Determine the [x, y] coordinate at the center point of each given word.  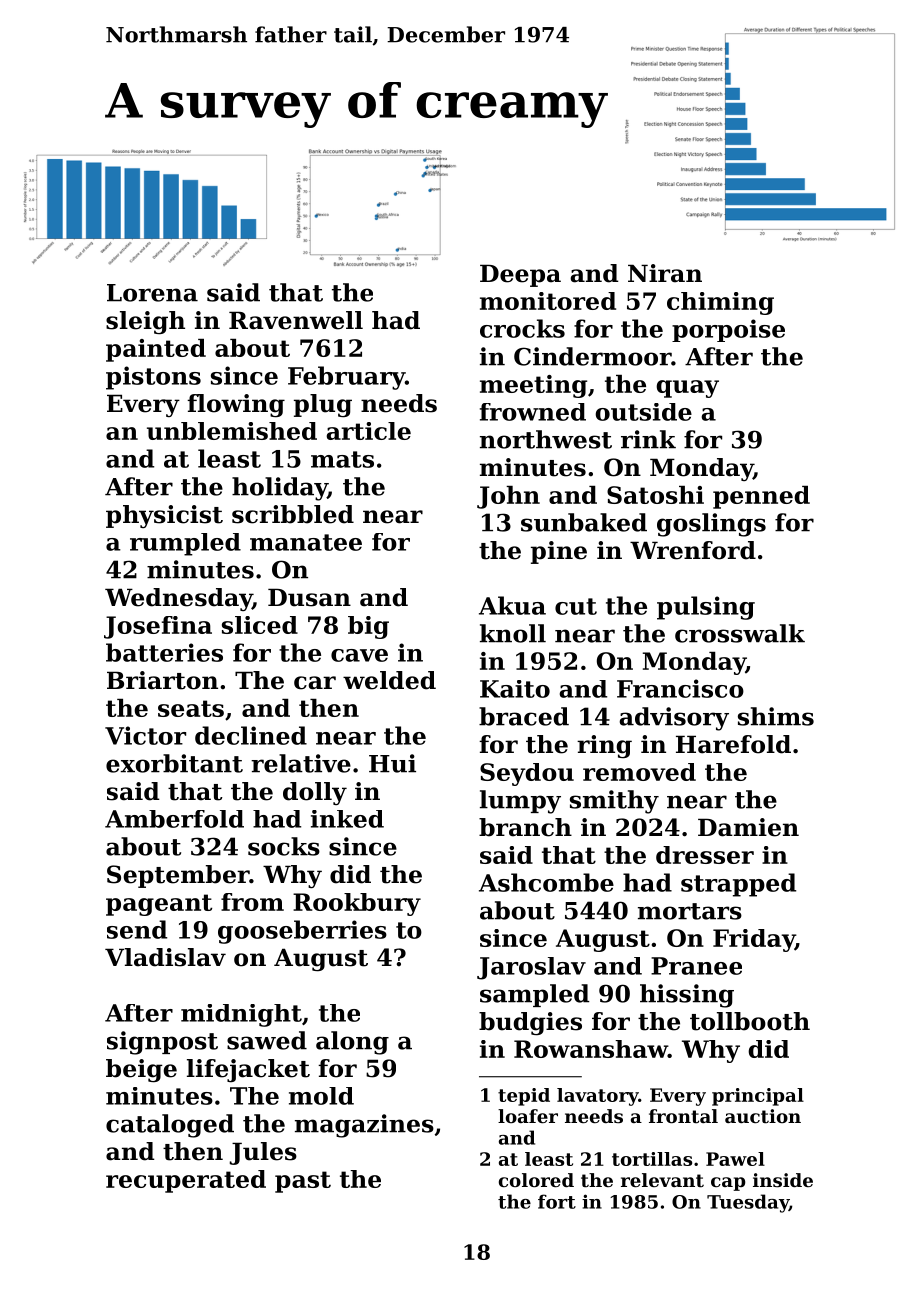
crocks [522, 328]
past [303, 1182]
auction [763, 1116]
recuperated [186, 1181]
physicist [164, 516]
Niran [665, 273]
